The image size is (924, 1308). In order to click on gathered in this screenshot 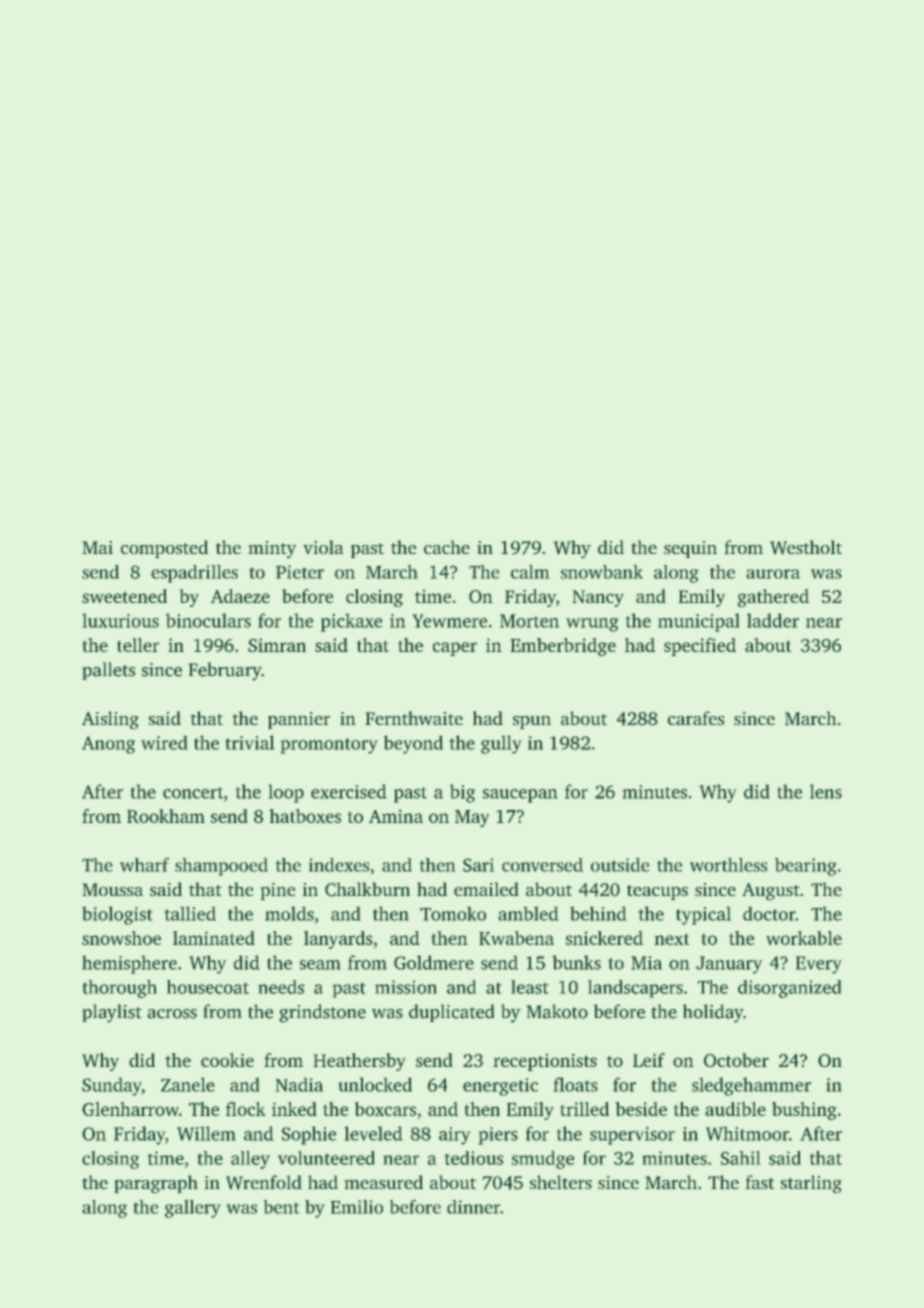, I will do `click(773, 598)`.
